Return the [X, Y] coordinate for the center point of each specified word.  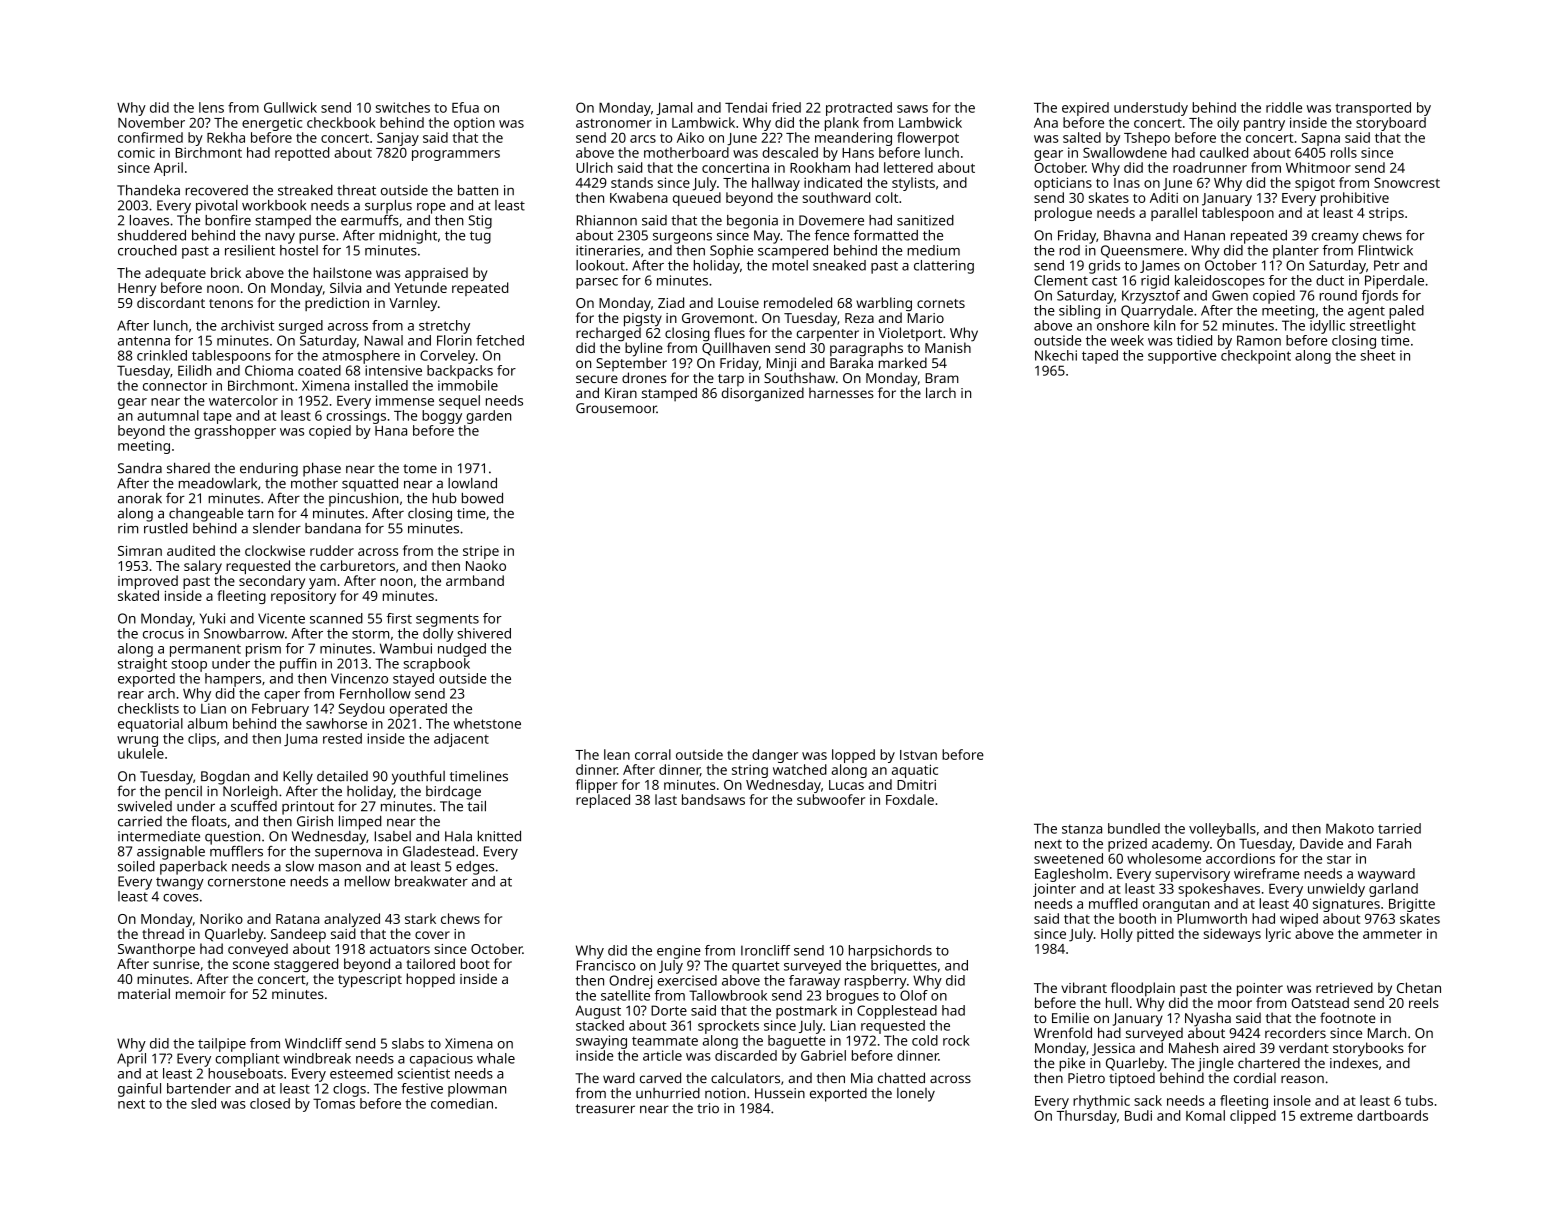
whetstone [487, 723]
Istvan [918, 755]
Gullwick [290, 107]
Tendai [746, 107]
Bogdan [225, 777]
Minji [781, 365]
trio [708, 1108]
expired [1085, 109]
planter [1296, 252]
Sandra [140, 468]
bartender [199, 1088]
